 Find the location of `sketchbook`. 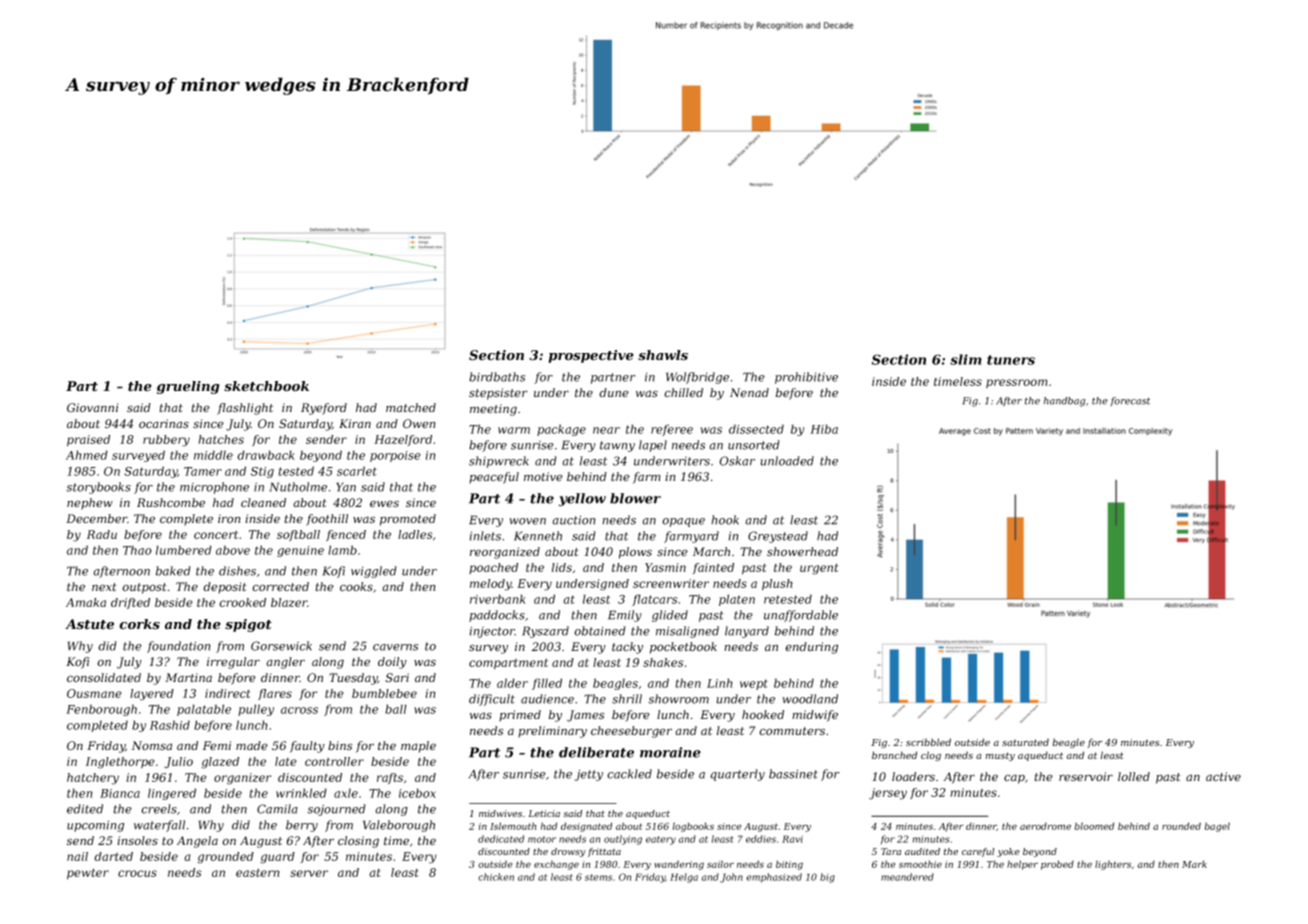

sketchbook is located at coordinates (266, 386).
